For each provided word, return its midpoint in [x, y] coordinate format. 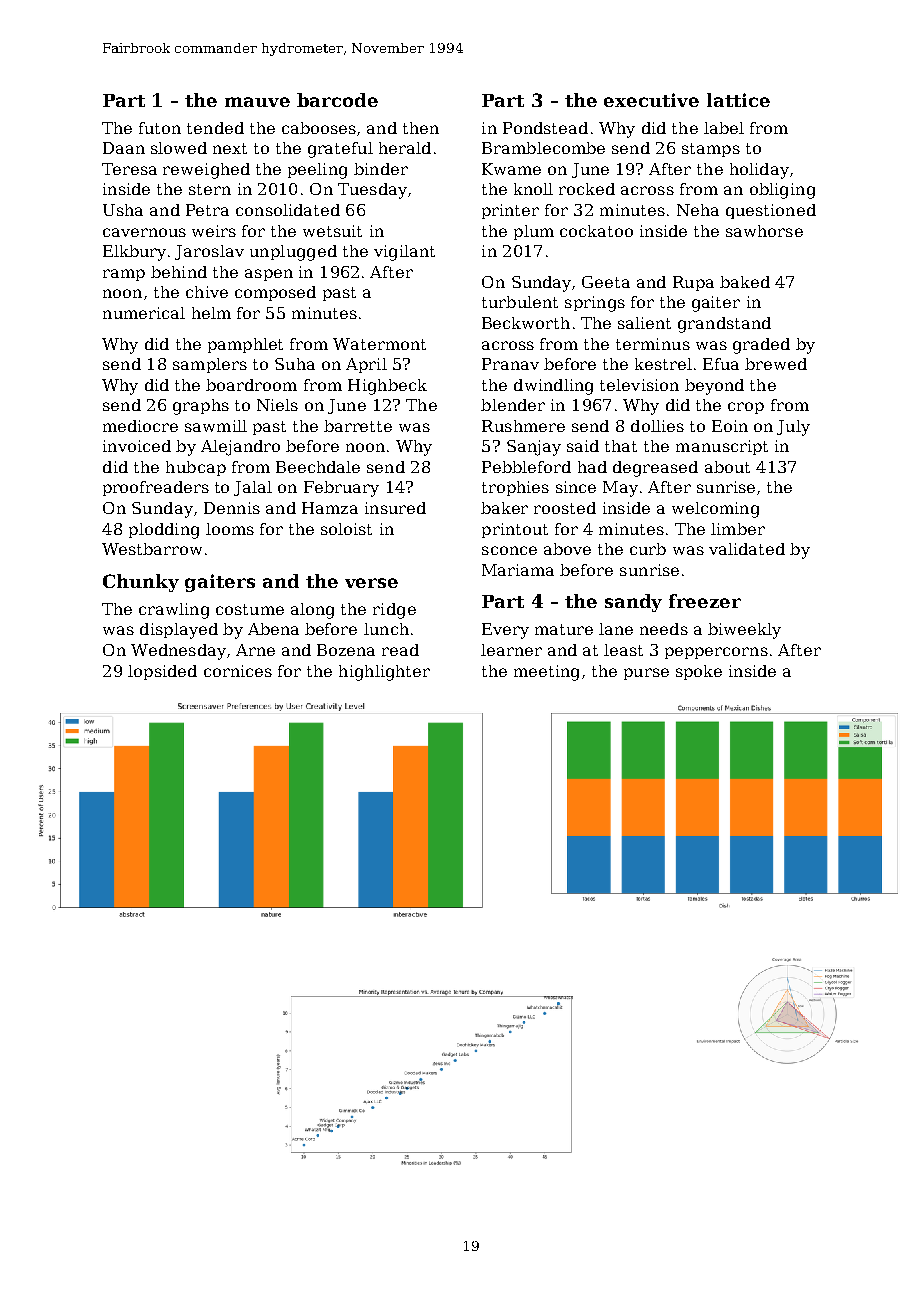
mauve [257, 102]
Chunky [141, 583]
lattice [738, 100]
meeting [546, 673]
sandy [633, 603]
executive [651, 100]
